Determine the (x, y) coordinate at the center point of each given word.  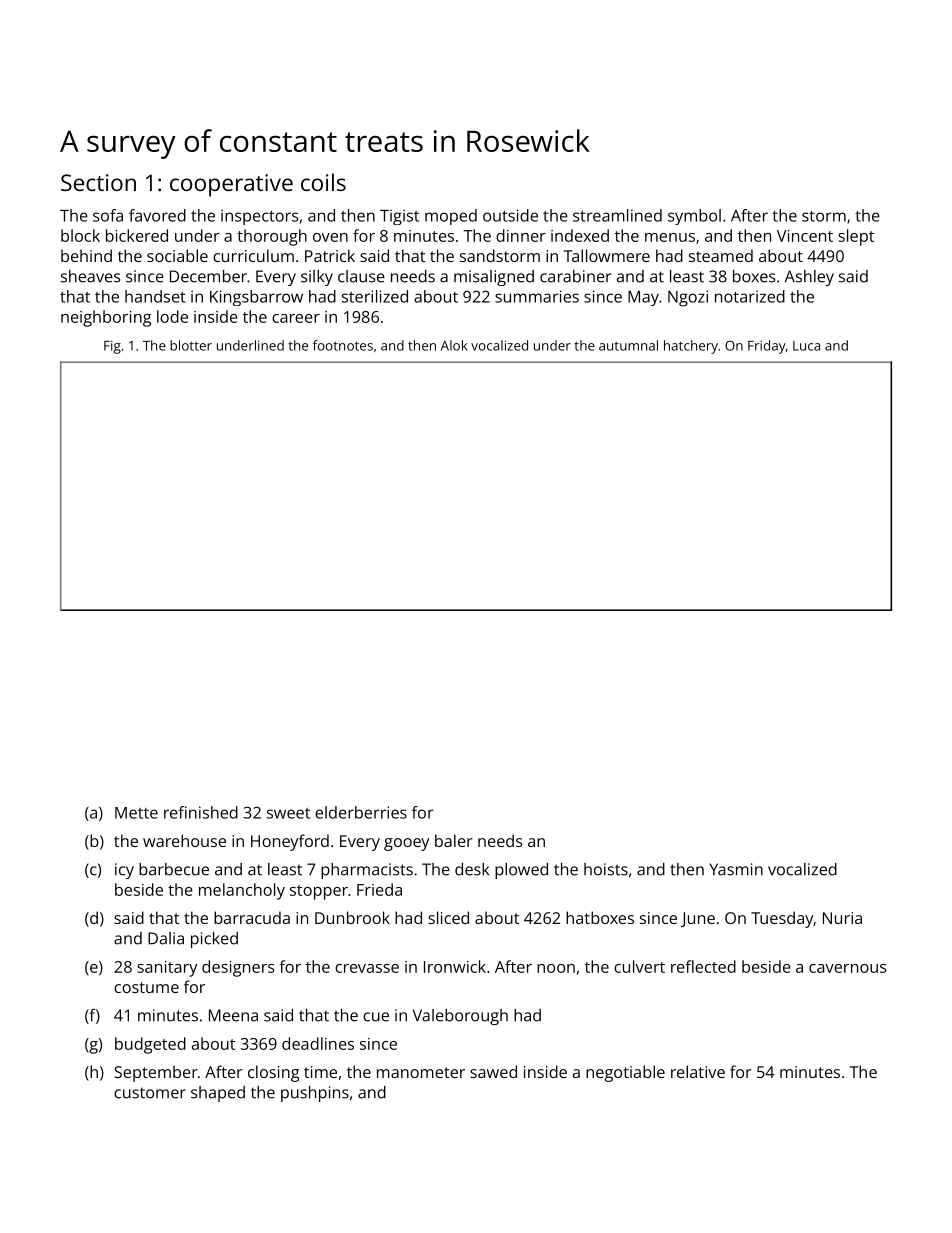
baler (454, 840)
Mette (136, 813)
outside (510, 215)
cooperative (231, 185)
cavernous (847, 968)
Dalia (166, 938)
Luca (806, 346)
